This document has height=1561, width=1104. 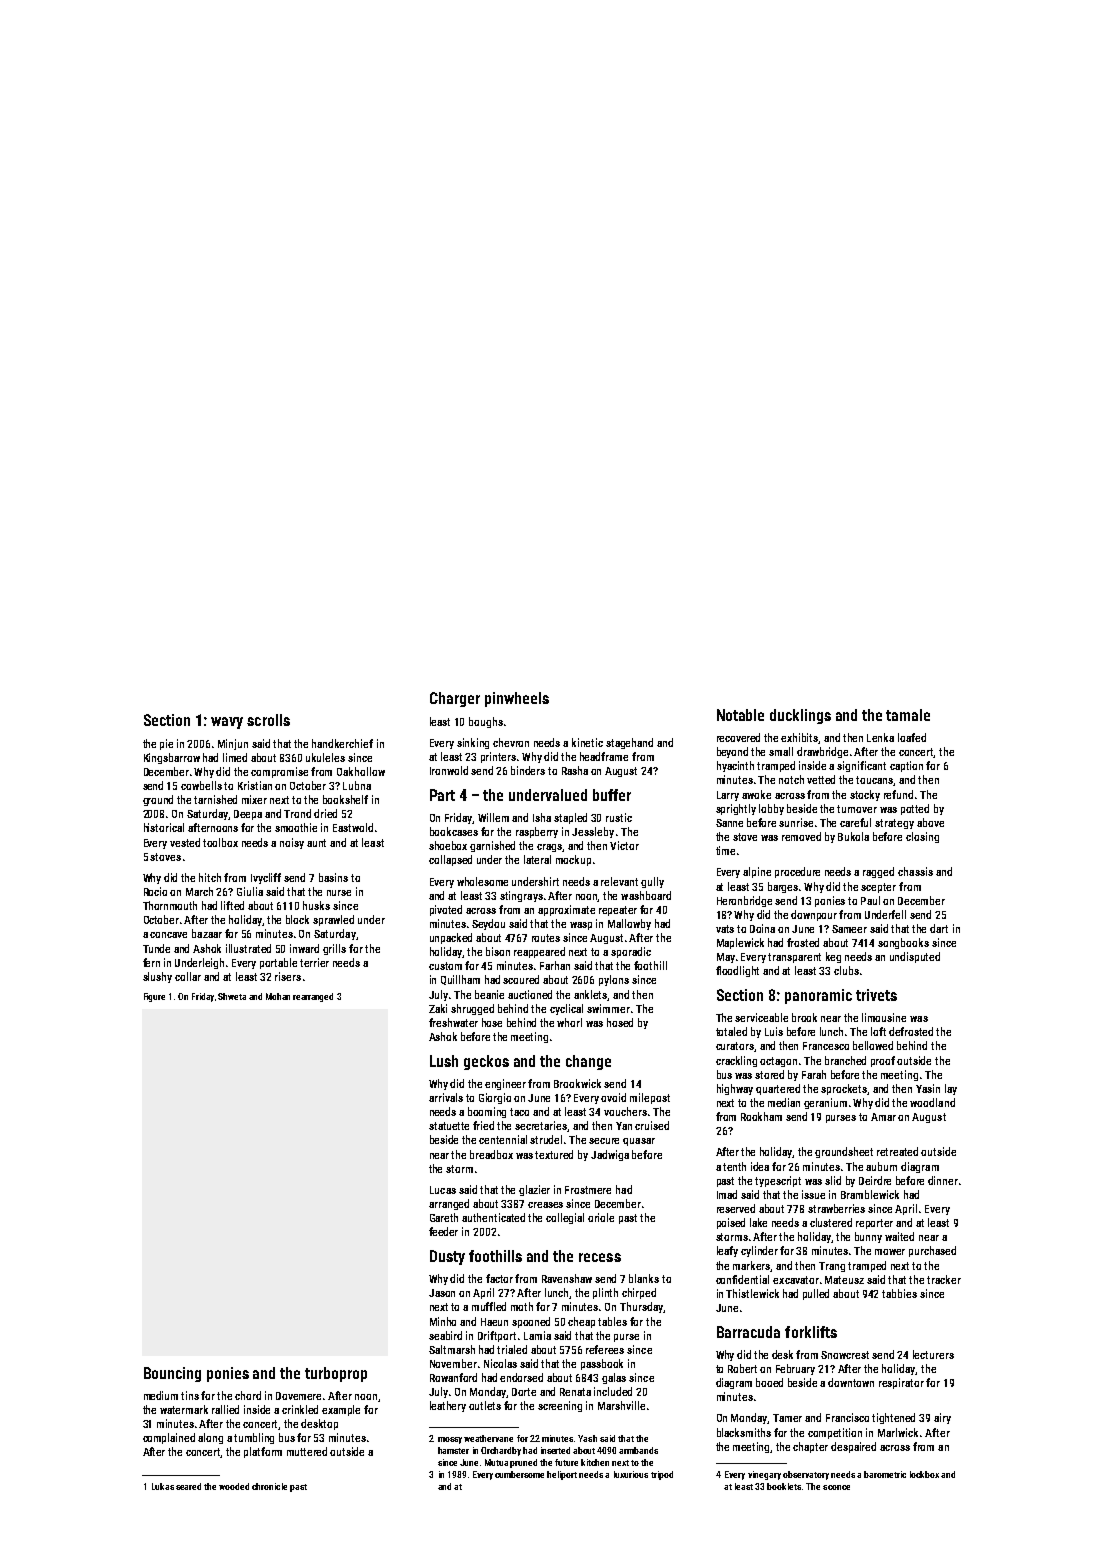 I want to click on ducklings, so click(x=800, y=716).
